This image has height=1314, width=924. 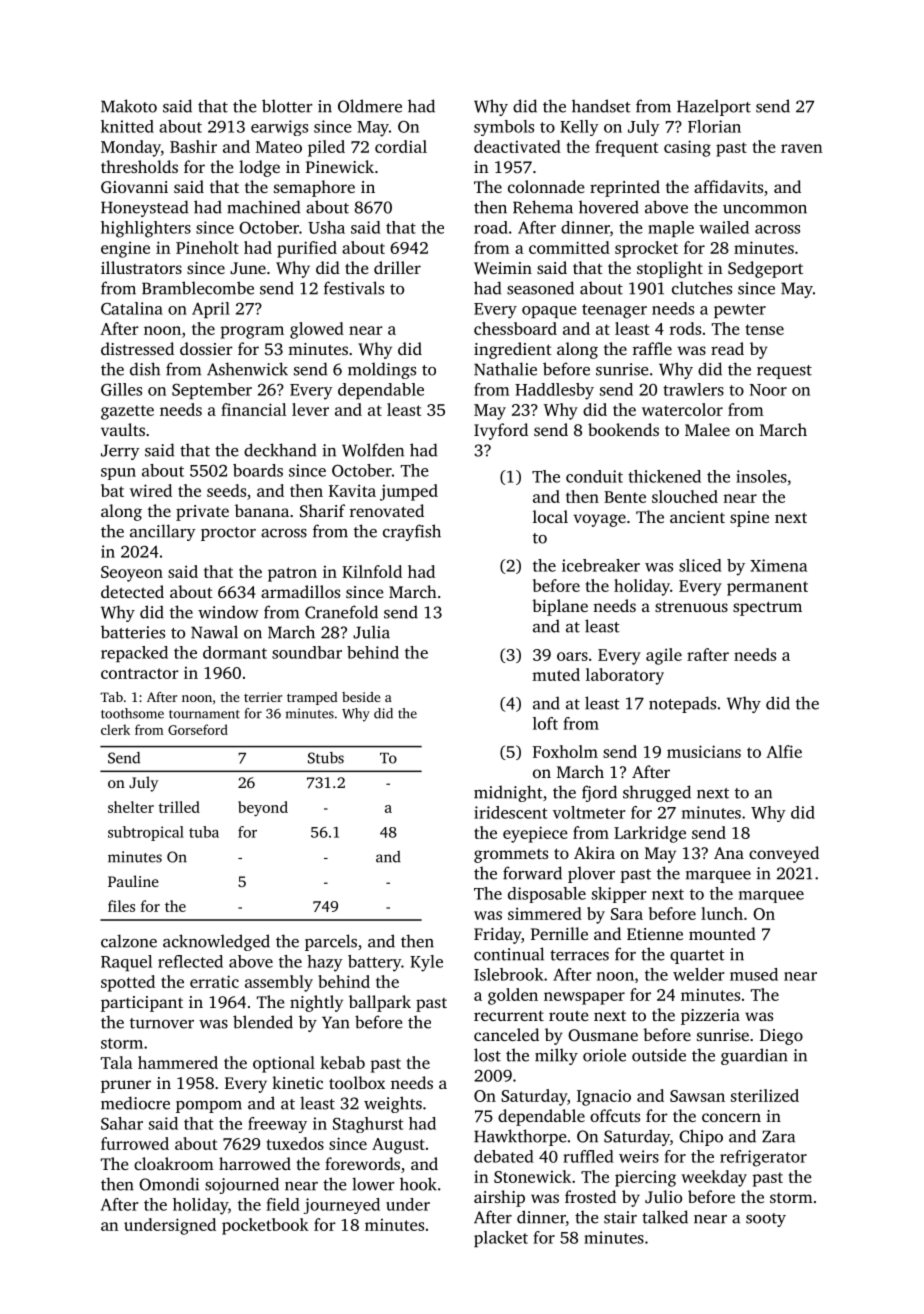 What do you see at coordinates (601, 106) in the image?
I see `handset` at bounding box center [601, 106].
